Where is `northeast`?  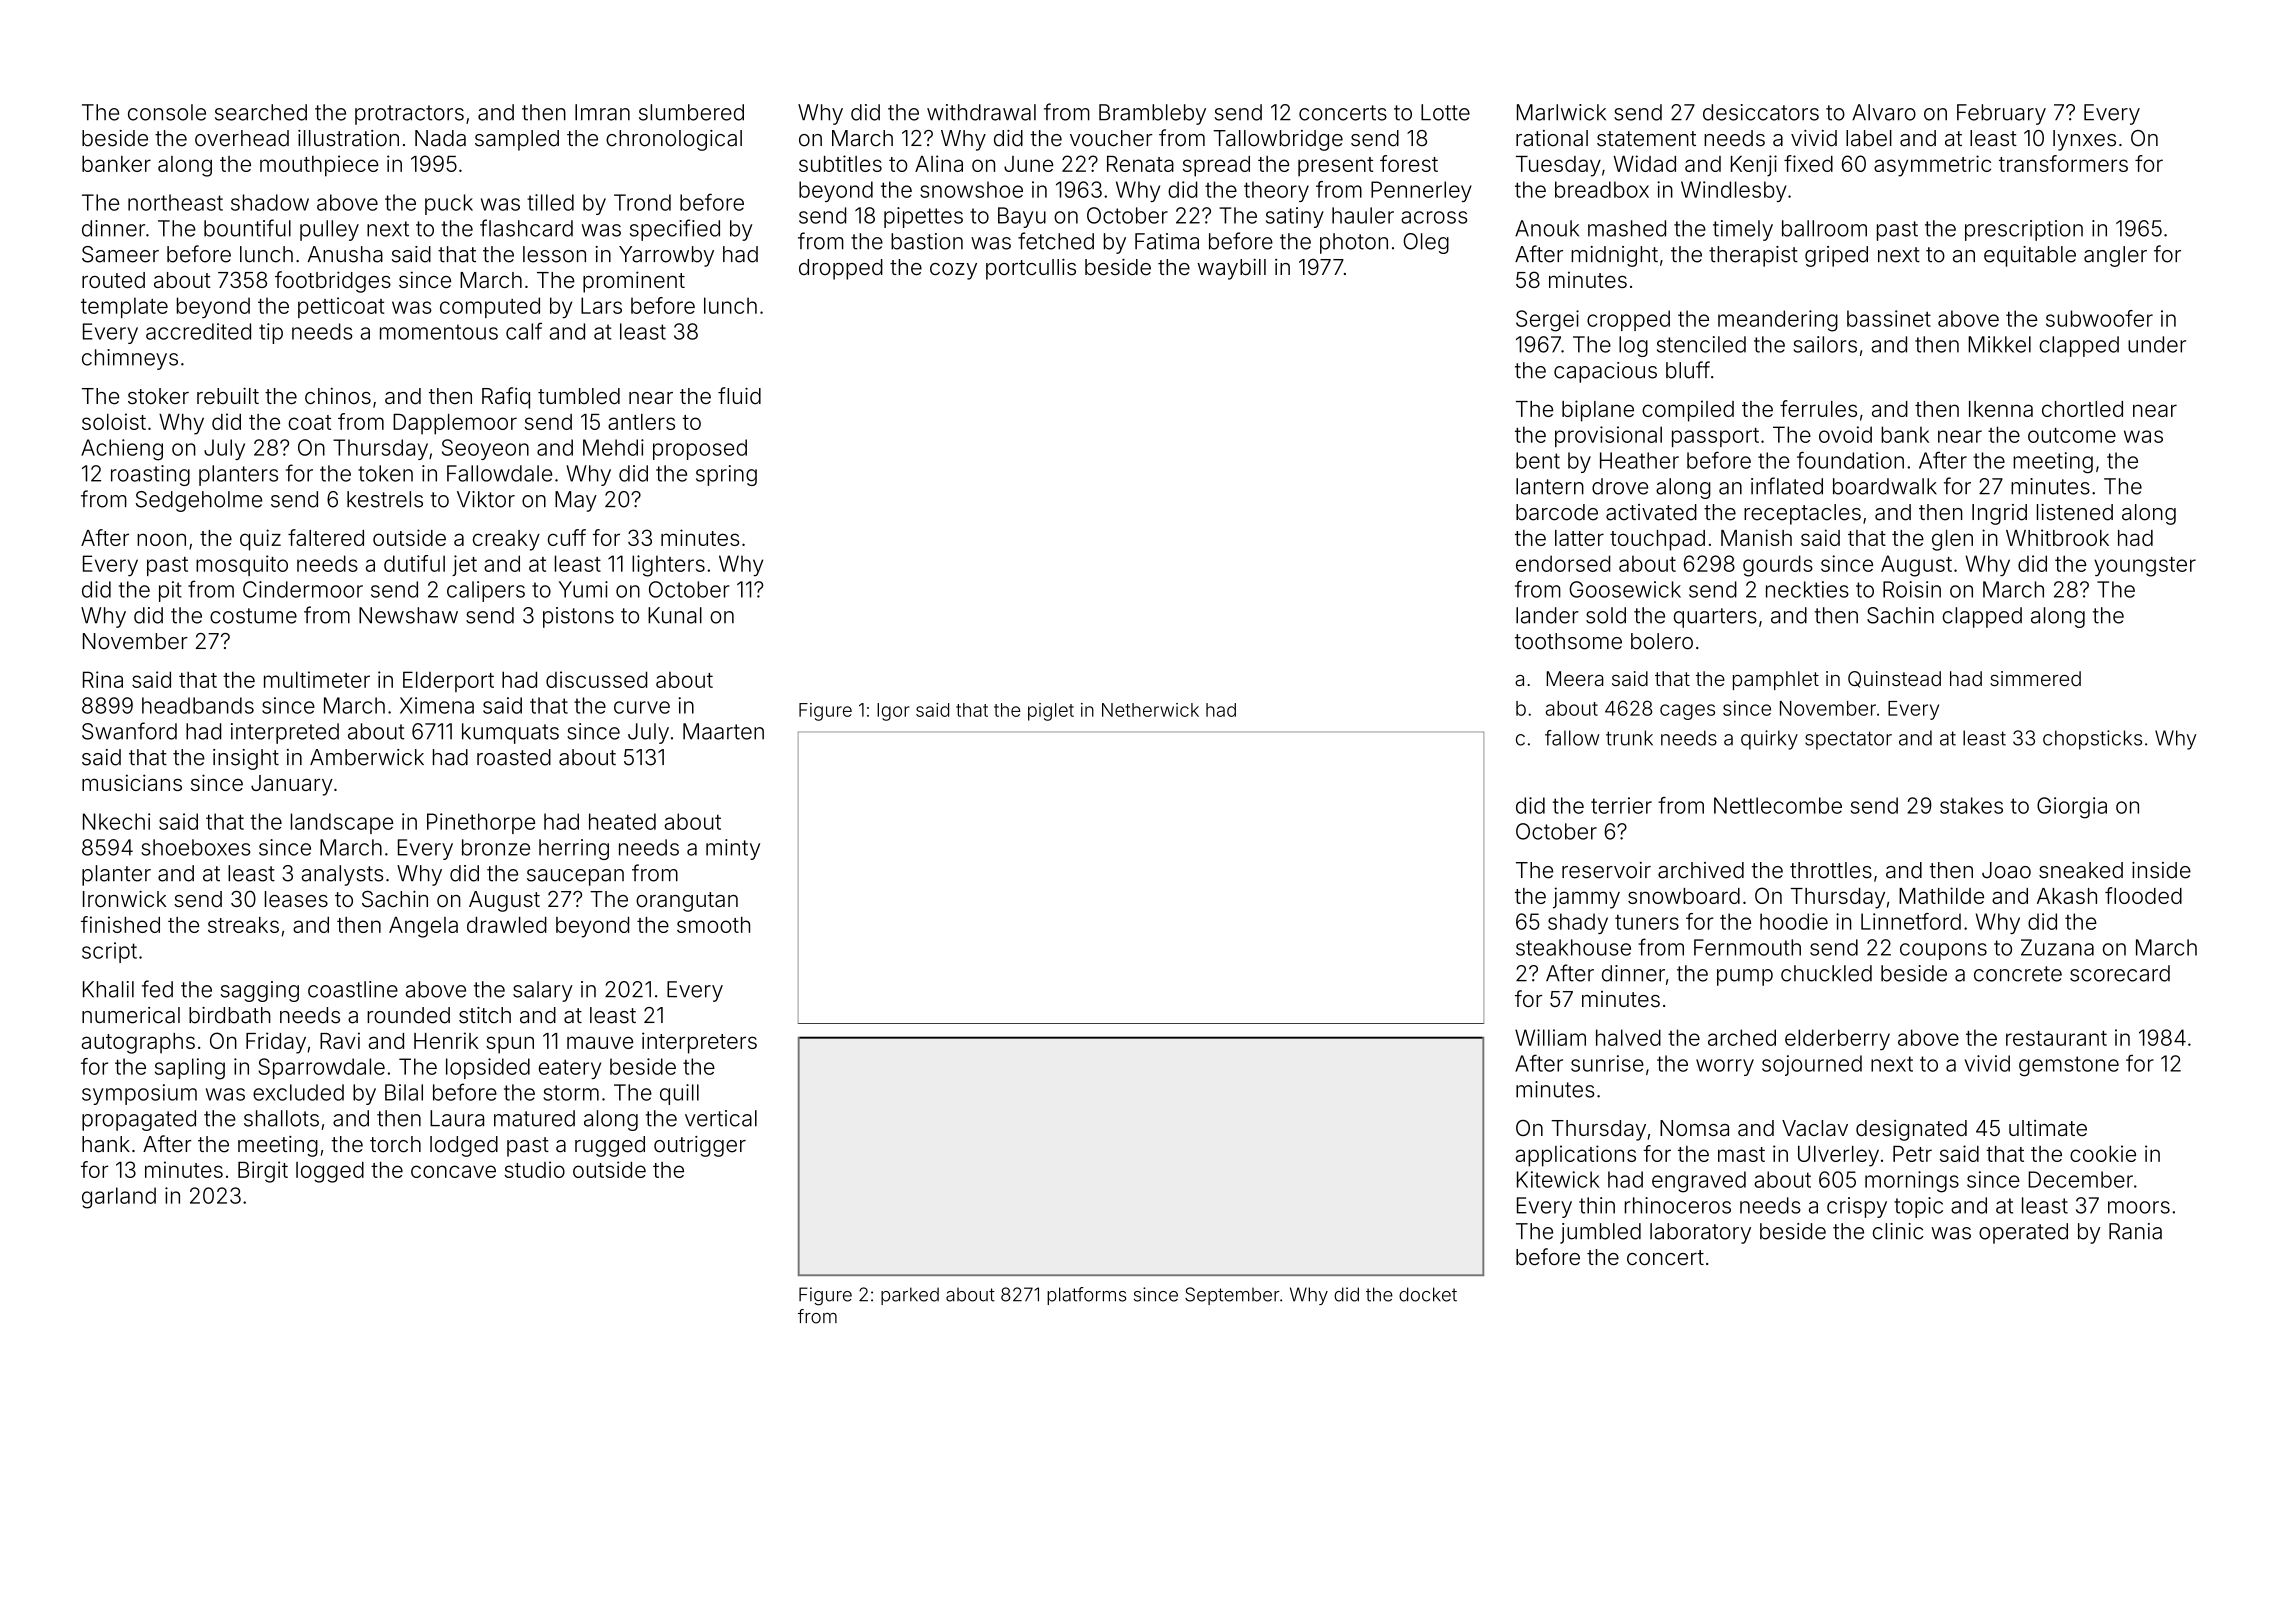 northeast is located at coordinates (175, 202).
